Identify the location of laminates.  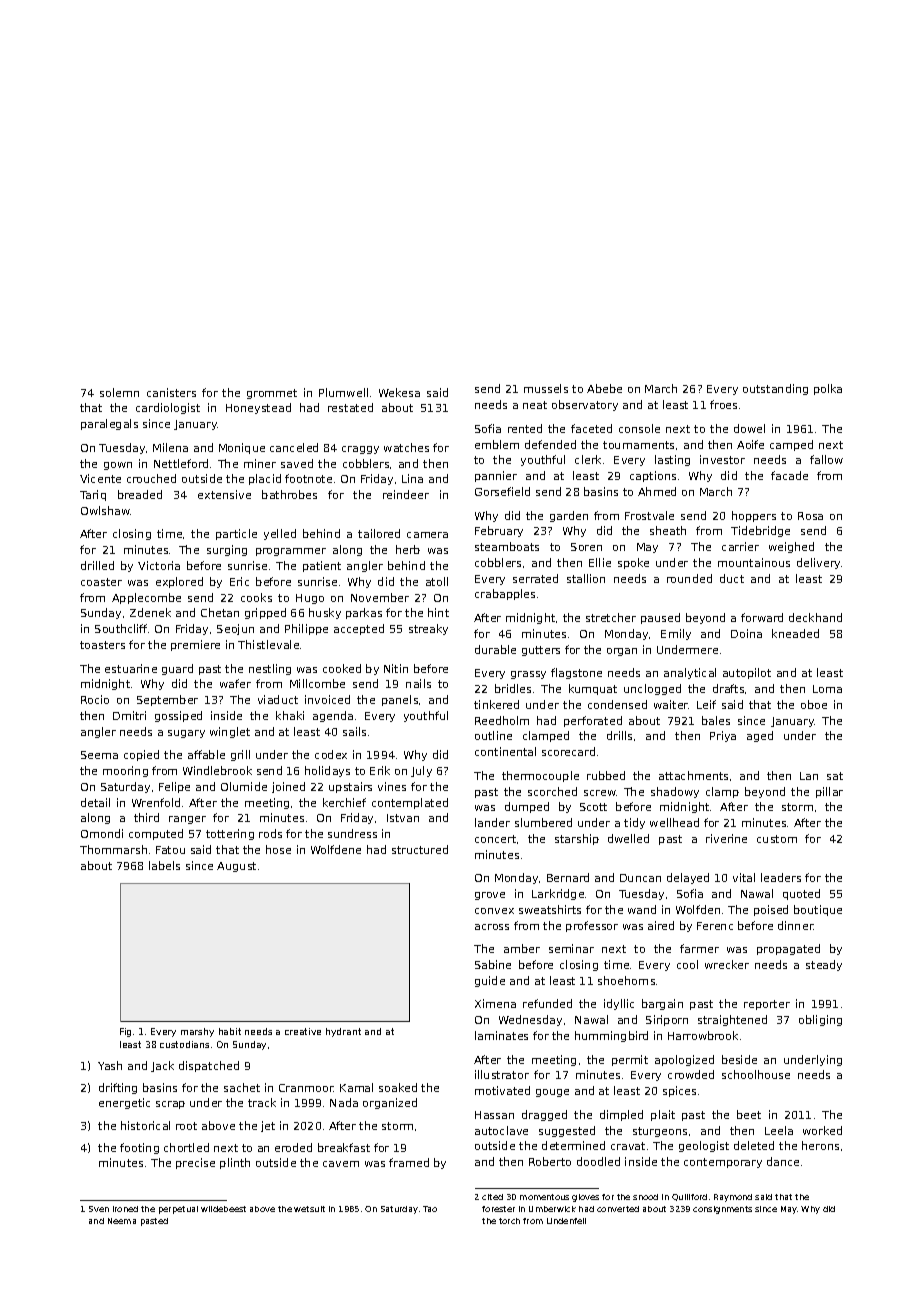
(501, 1035).
